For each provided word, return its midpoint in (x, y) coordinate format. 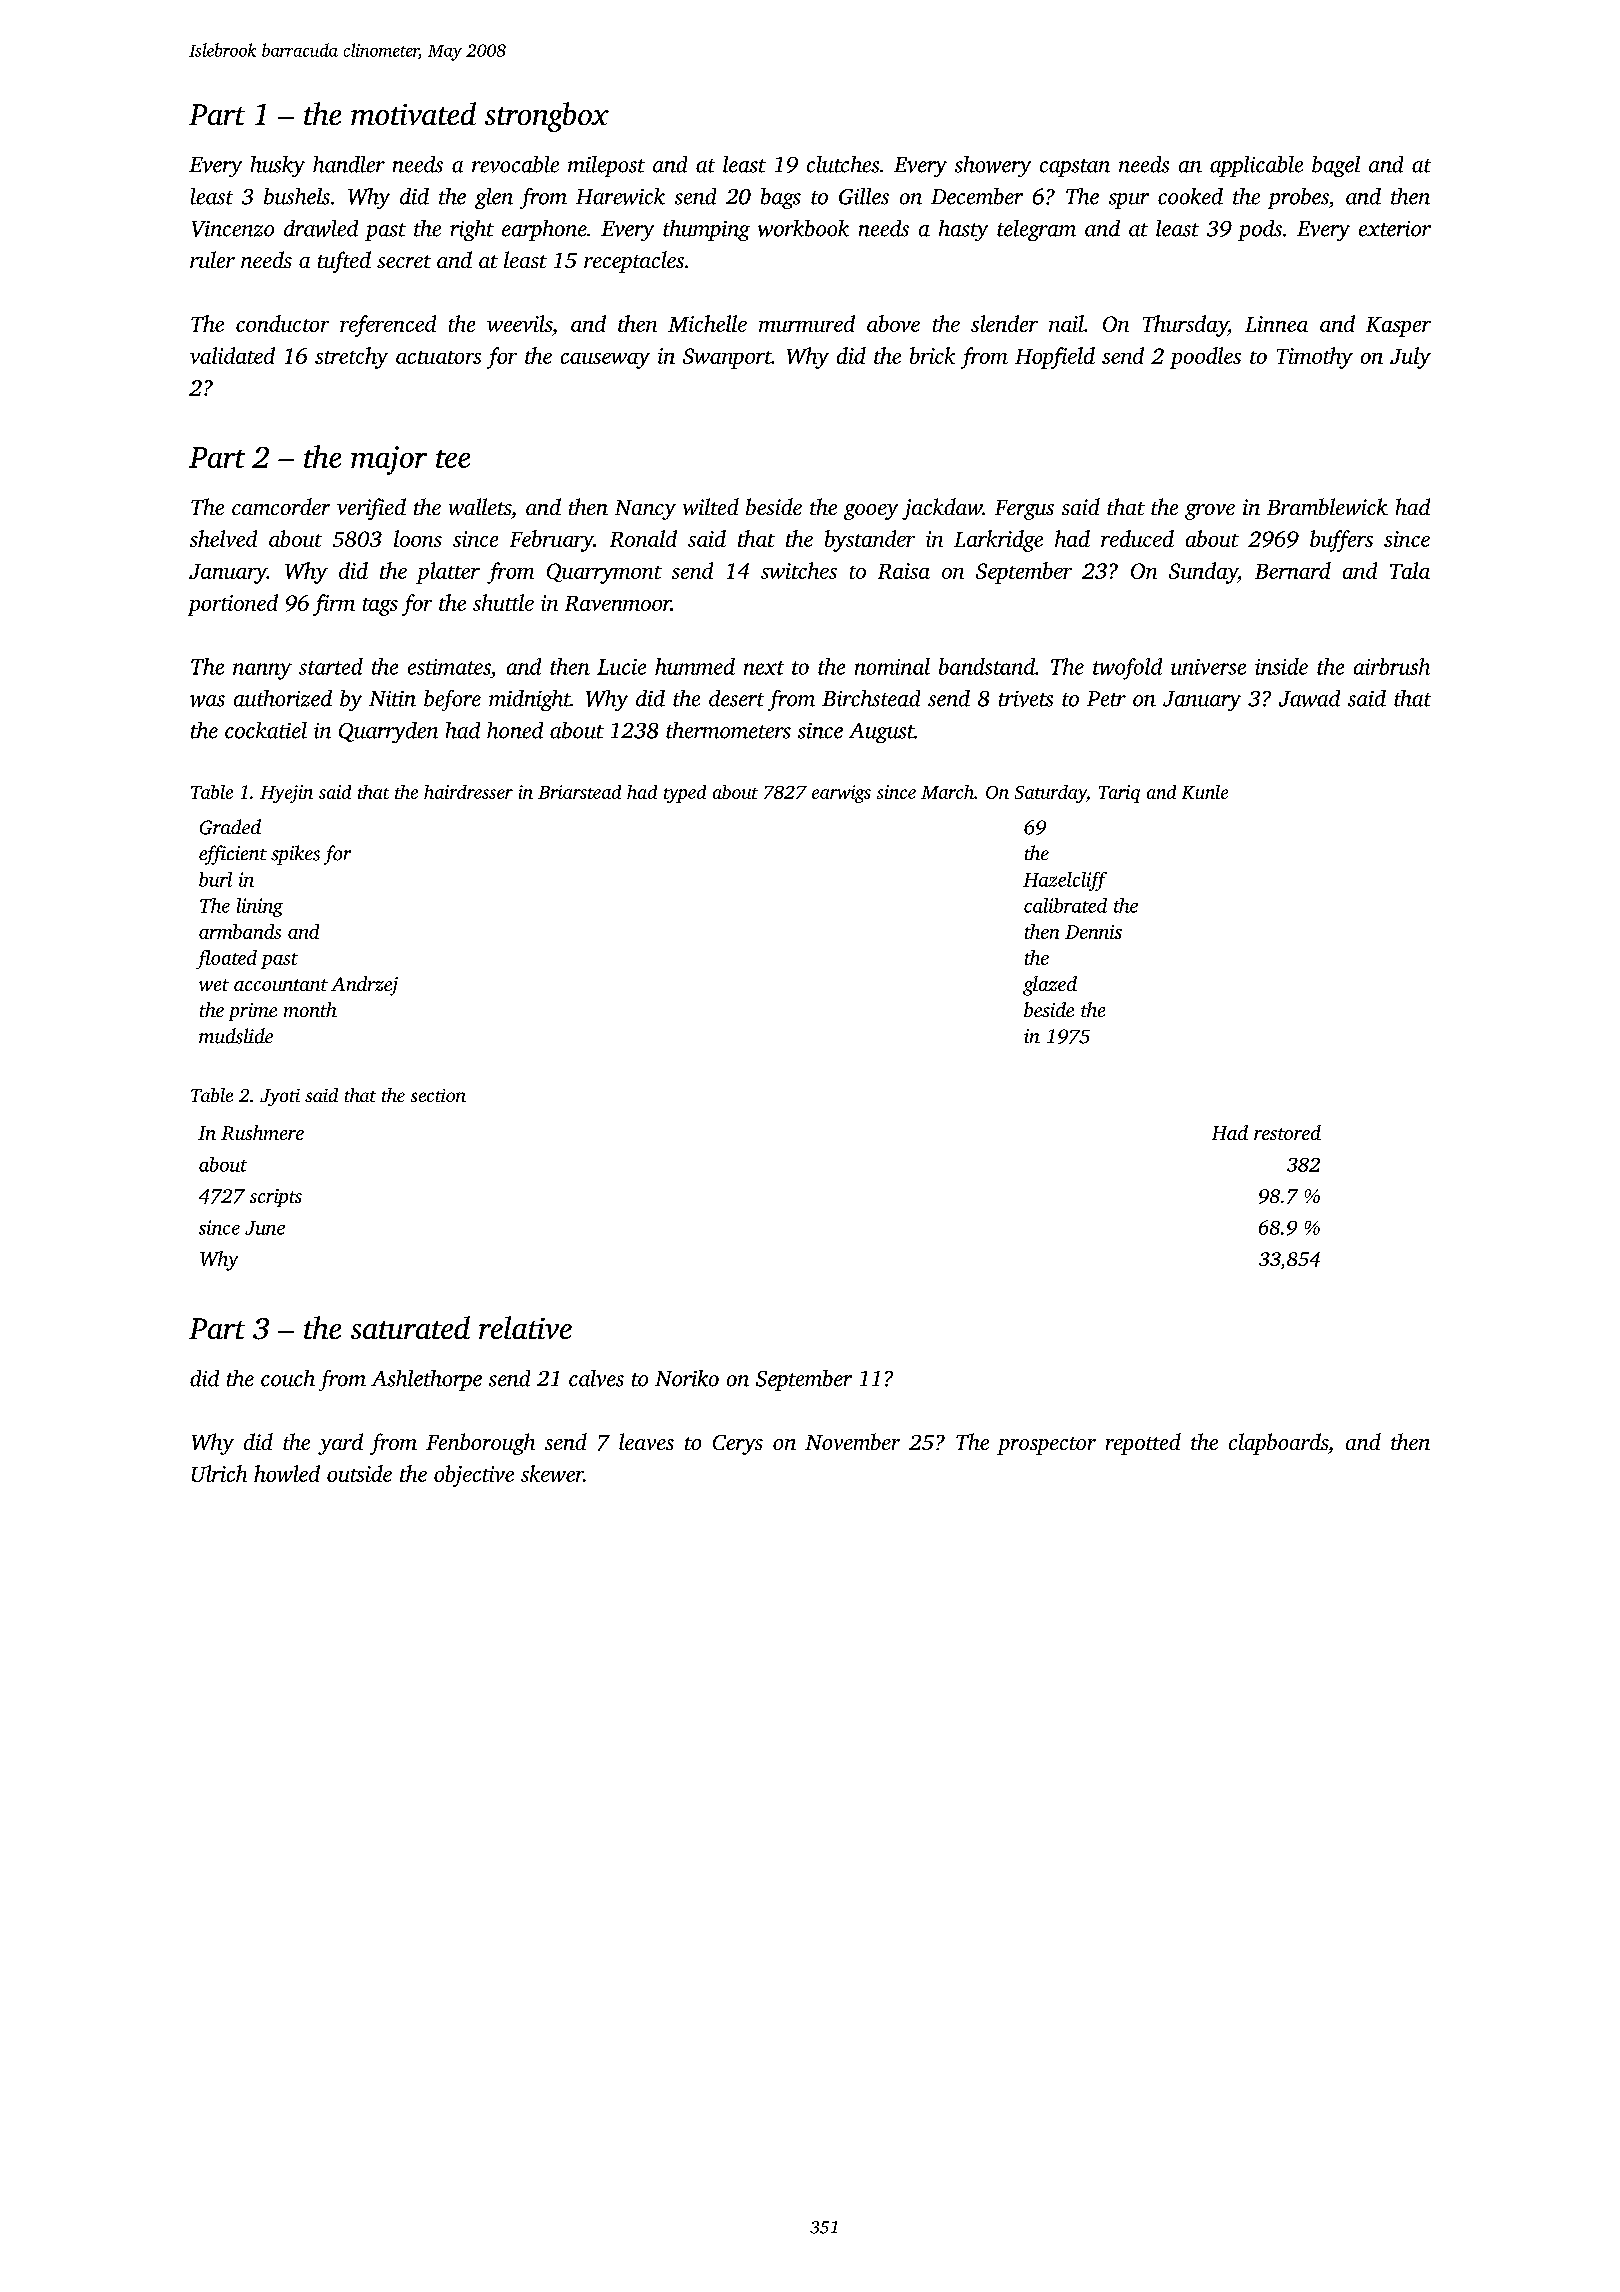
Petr (1106, 699)
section (438, 1095)
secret (404, 261)
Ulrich (219, 1473)
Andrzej (364, 986)
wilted (711, 506)
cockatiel (266, 730)
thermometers (728, 730)
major (389, 460)
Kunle (1205, 792)
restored (1287, 1132)
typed (685, 794)
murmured (807, 323)
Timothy (1315, 358)
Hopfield (1055, 358)
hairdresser (468, 792)
